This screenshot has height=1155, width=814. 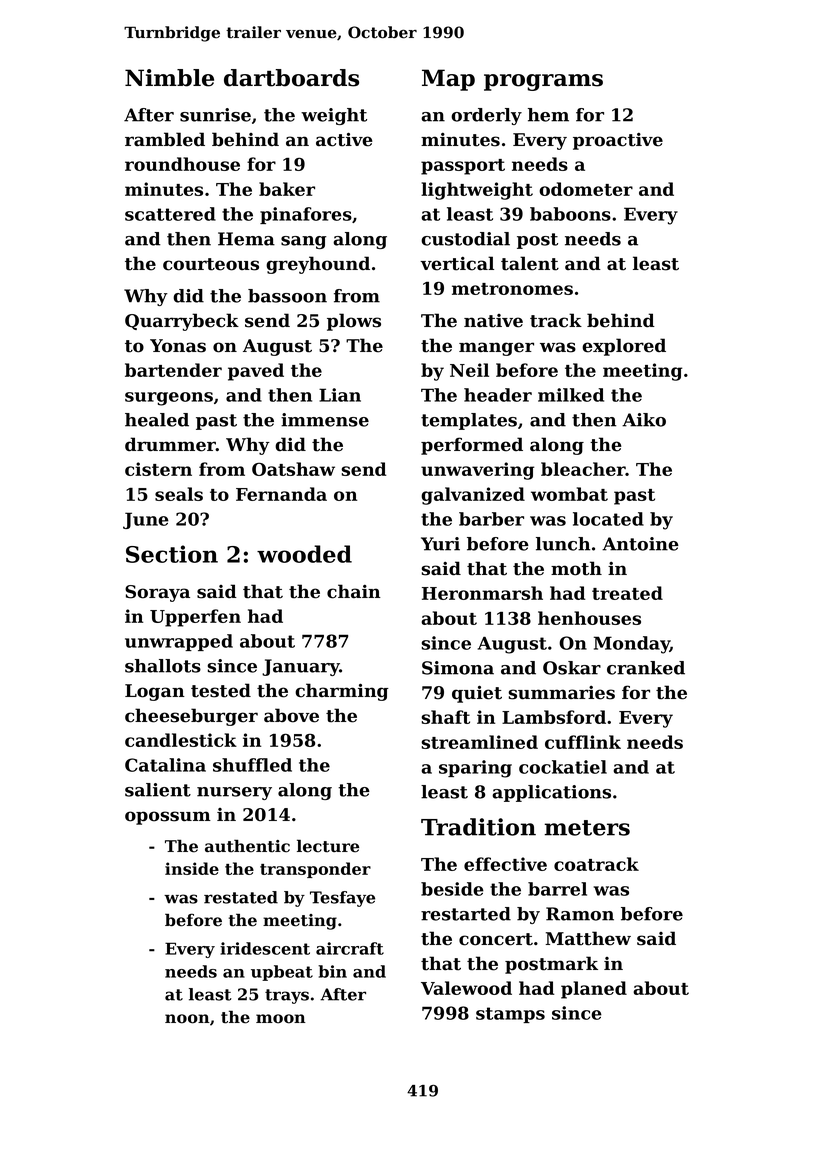 What do you see at coordinates (644, 420) in the screenshot?
I see `Aiko` at bounding box center [644, 420].
